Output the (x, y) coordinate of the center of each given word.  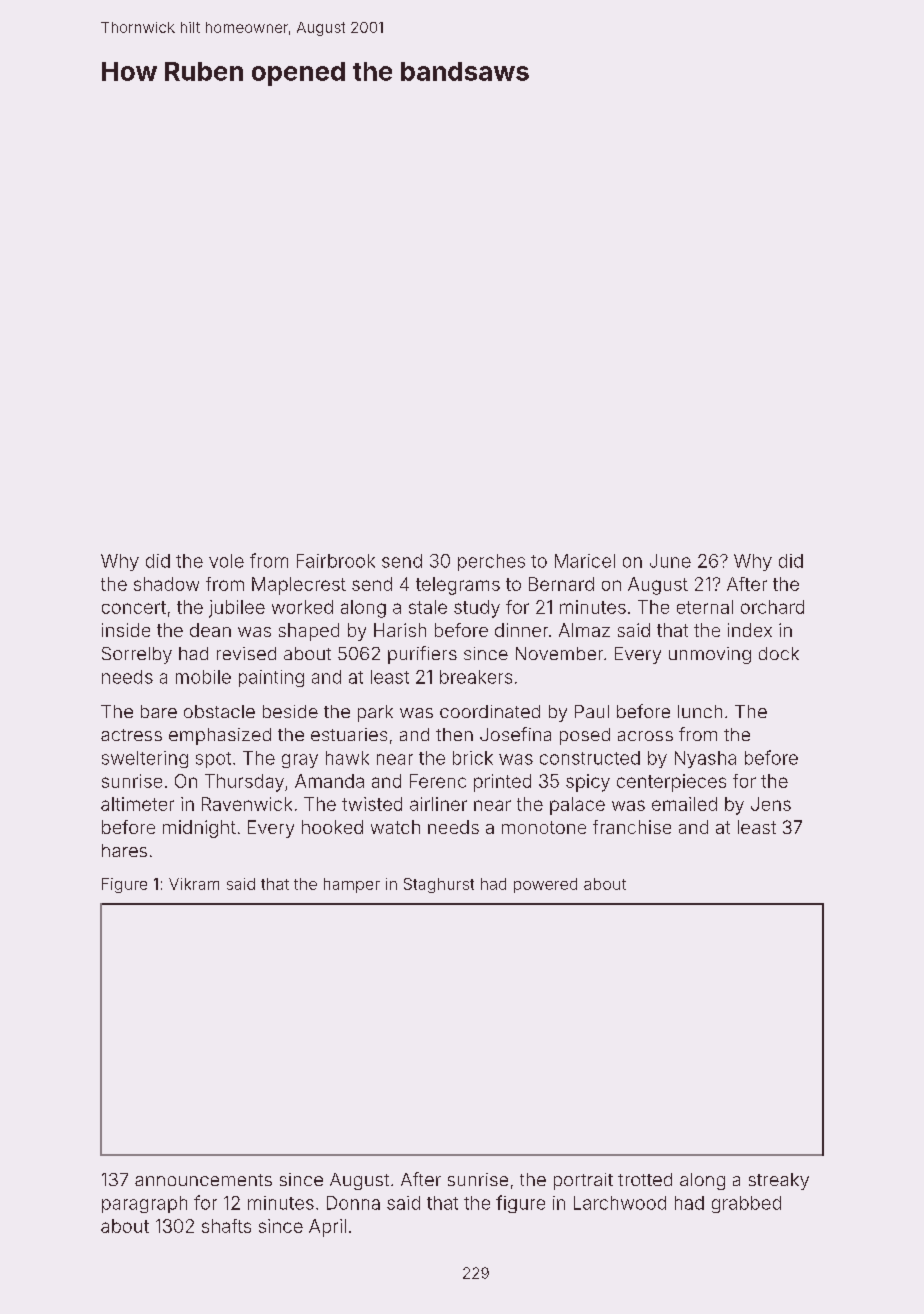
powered (545, 885)
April (327, 1228)
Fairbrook (336, 561)
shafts (226, 1226)
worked (302, 607)
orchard (772, 607)
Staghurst (439, 885)
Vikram (194, 884)
